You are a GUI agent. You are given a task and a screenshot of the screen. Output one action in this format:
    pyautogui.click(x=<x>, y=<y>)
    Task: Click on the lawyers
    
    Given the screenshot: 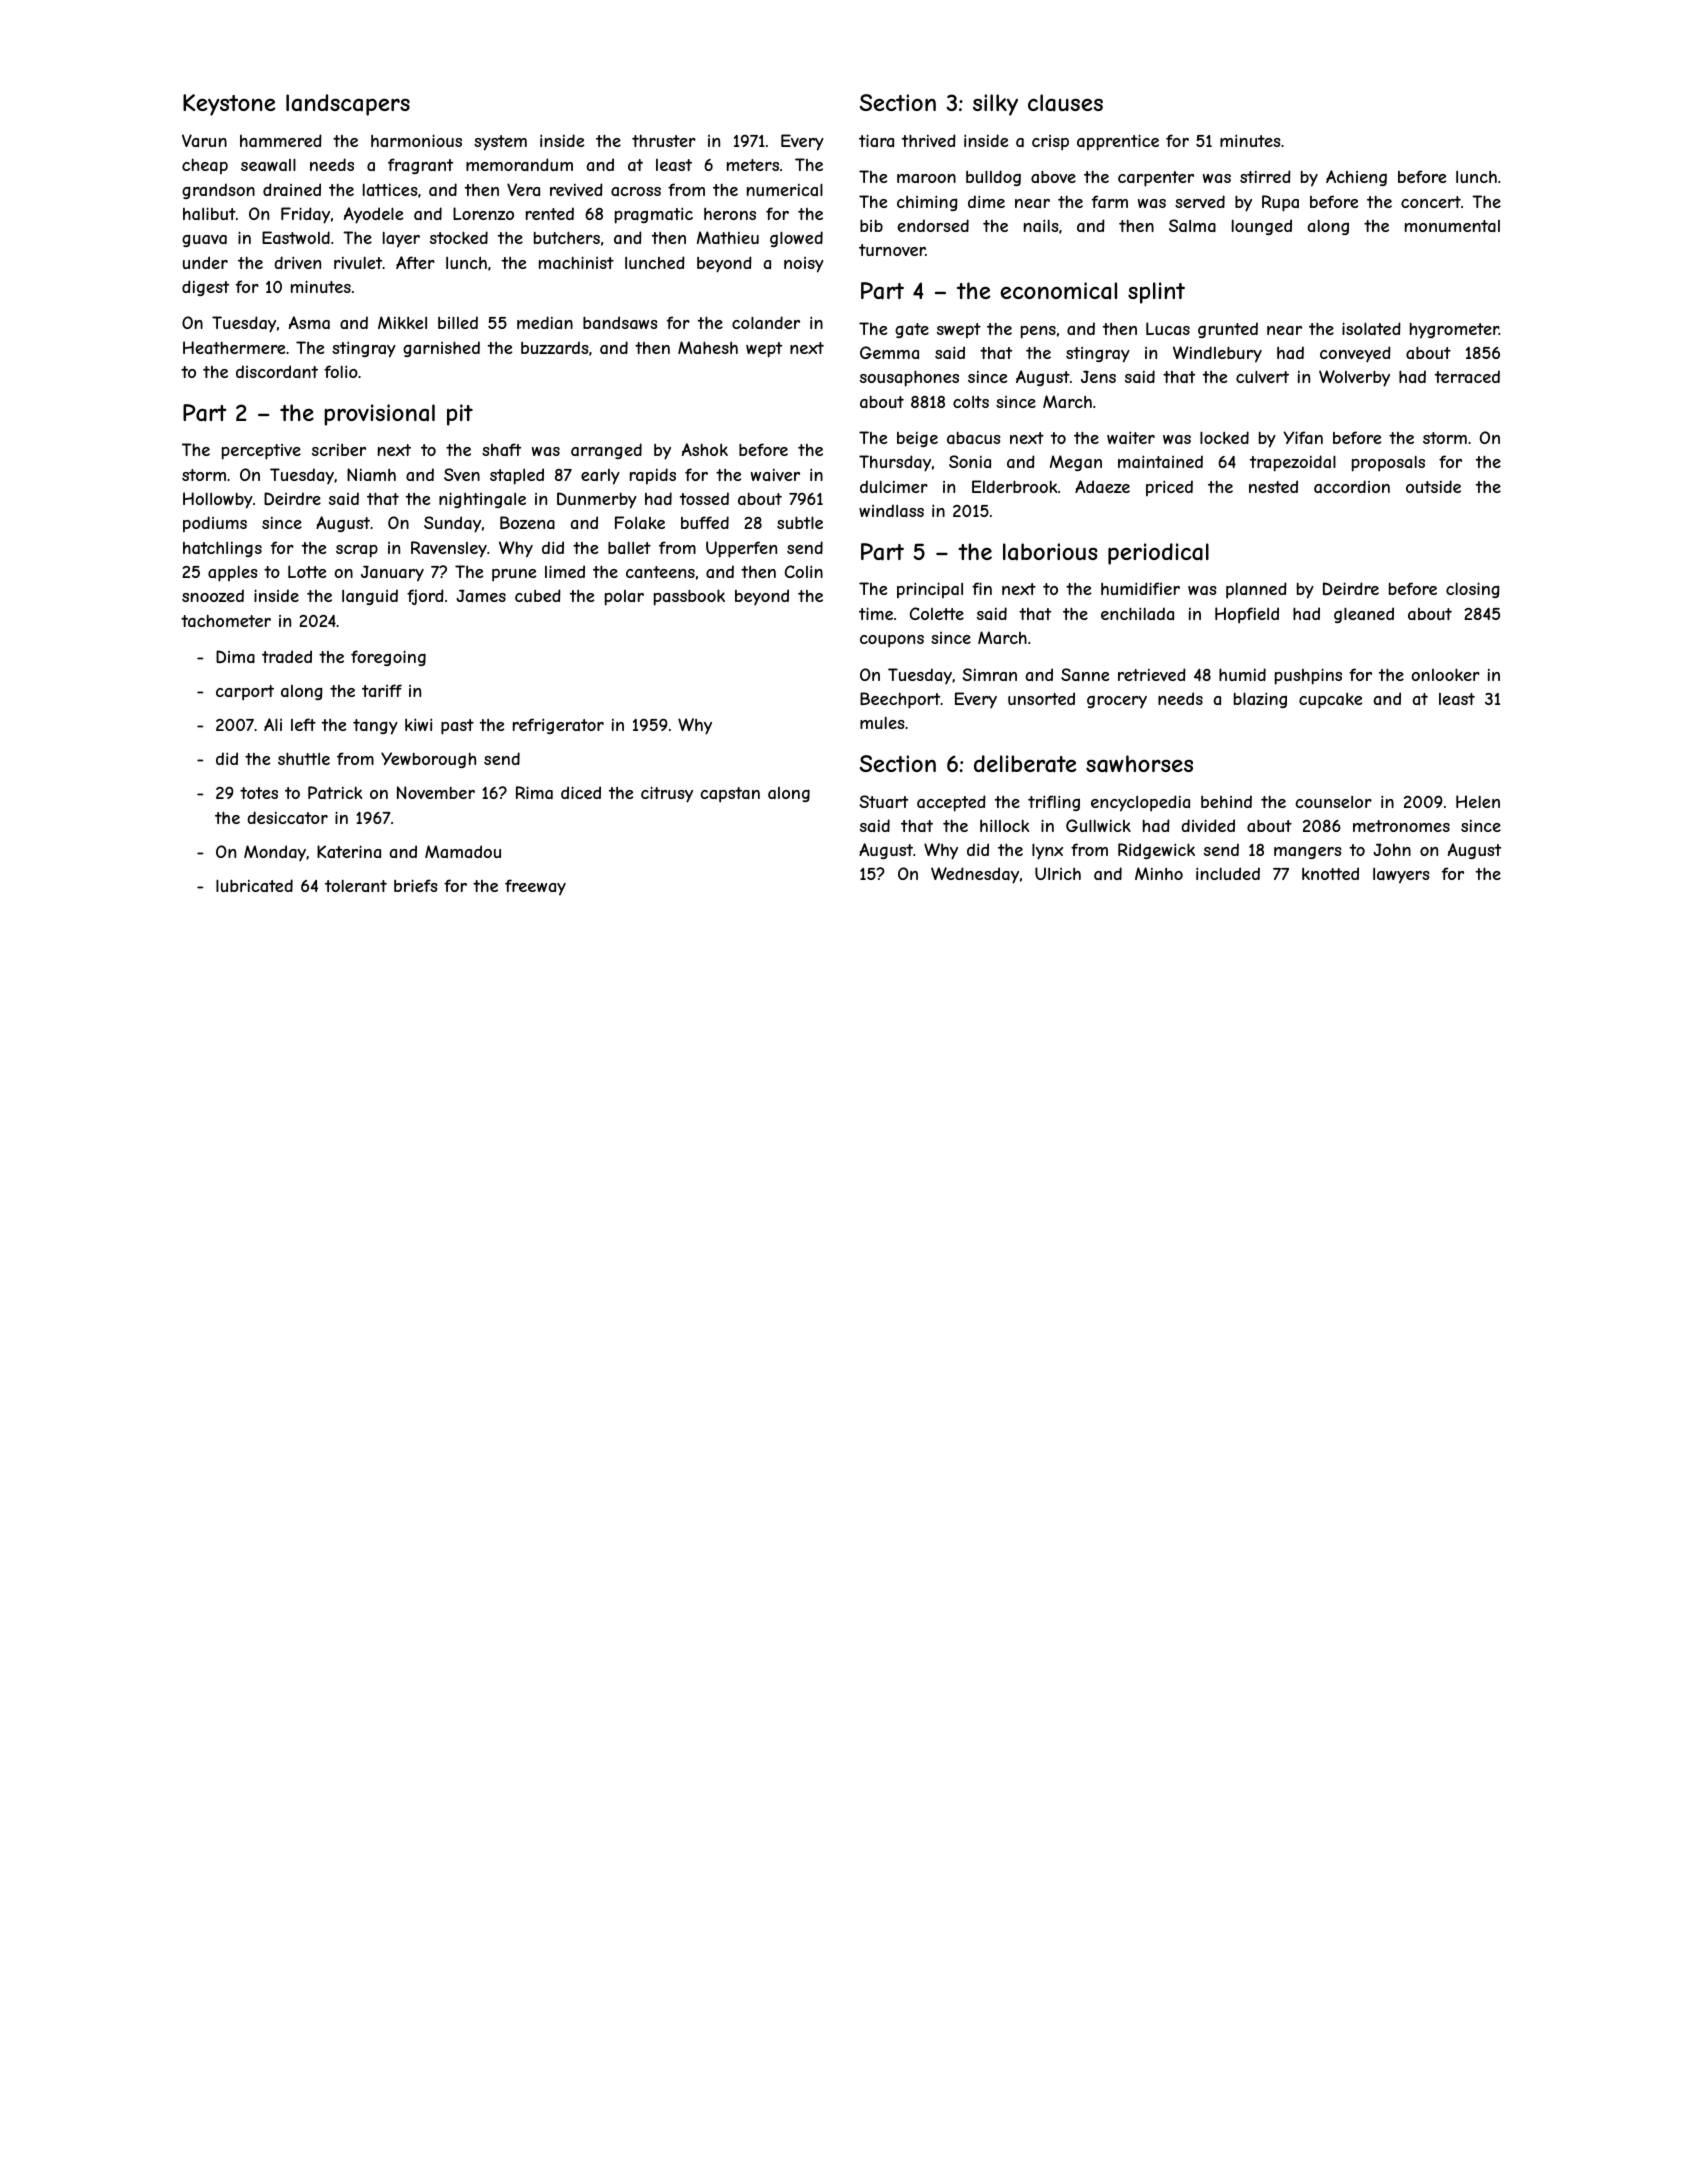 What is the action you would take?
    pyautogui.click(x=1401, y=876)
